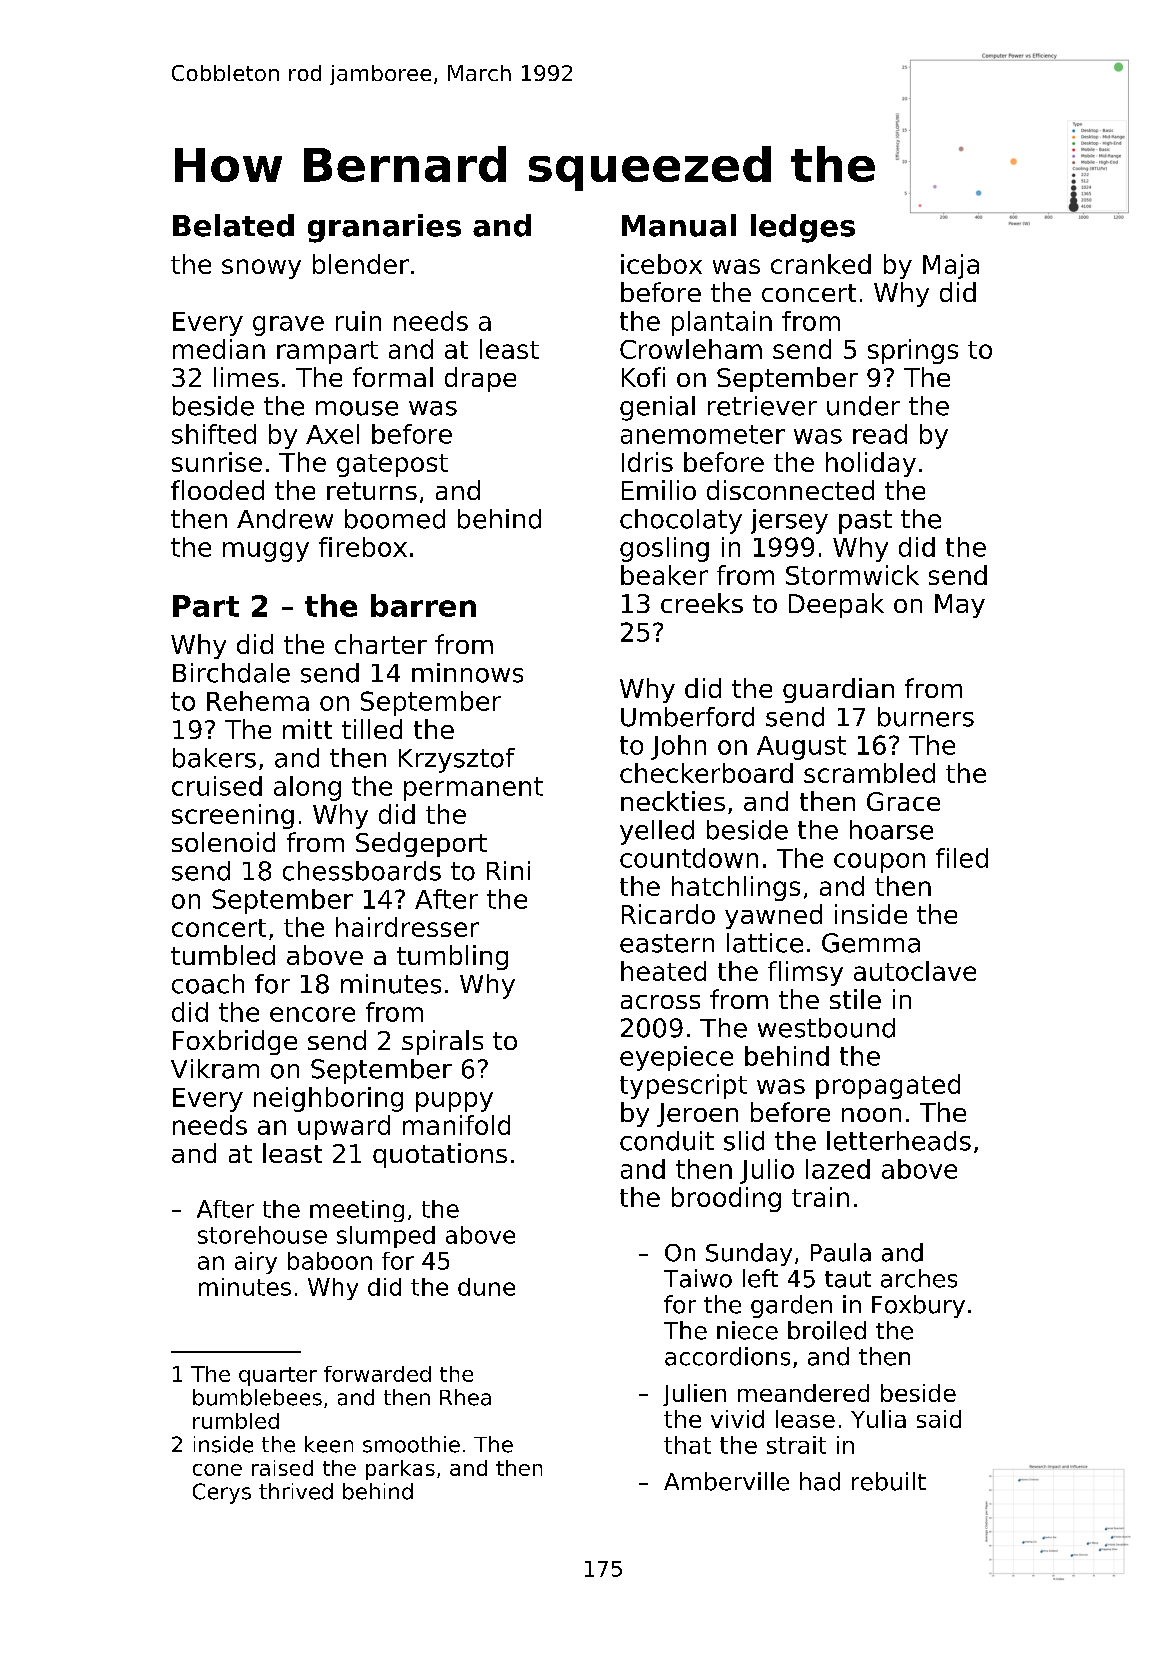 The image size is (1165, 1654). What do you see at coordinates (865, 522) in the screenshot?
I see `past` at bounding box center [865, 522].
